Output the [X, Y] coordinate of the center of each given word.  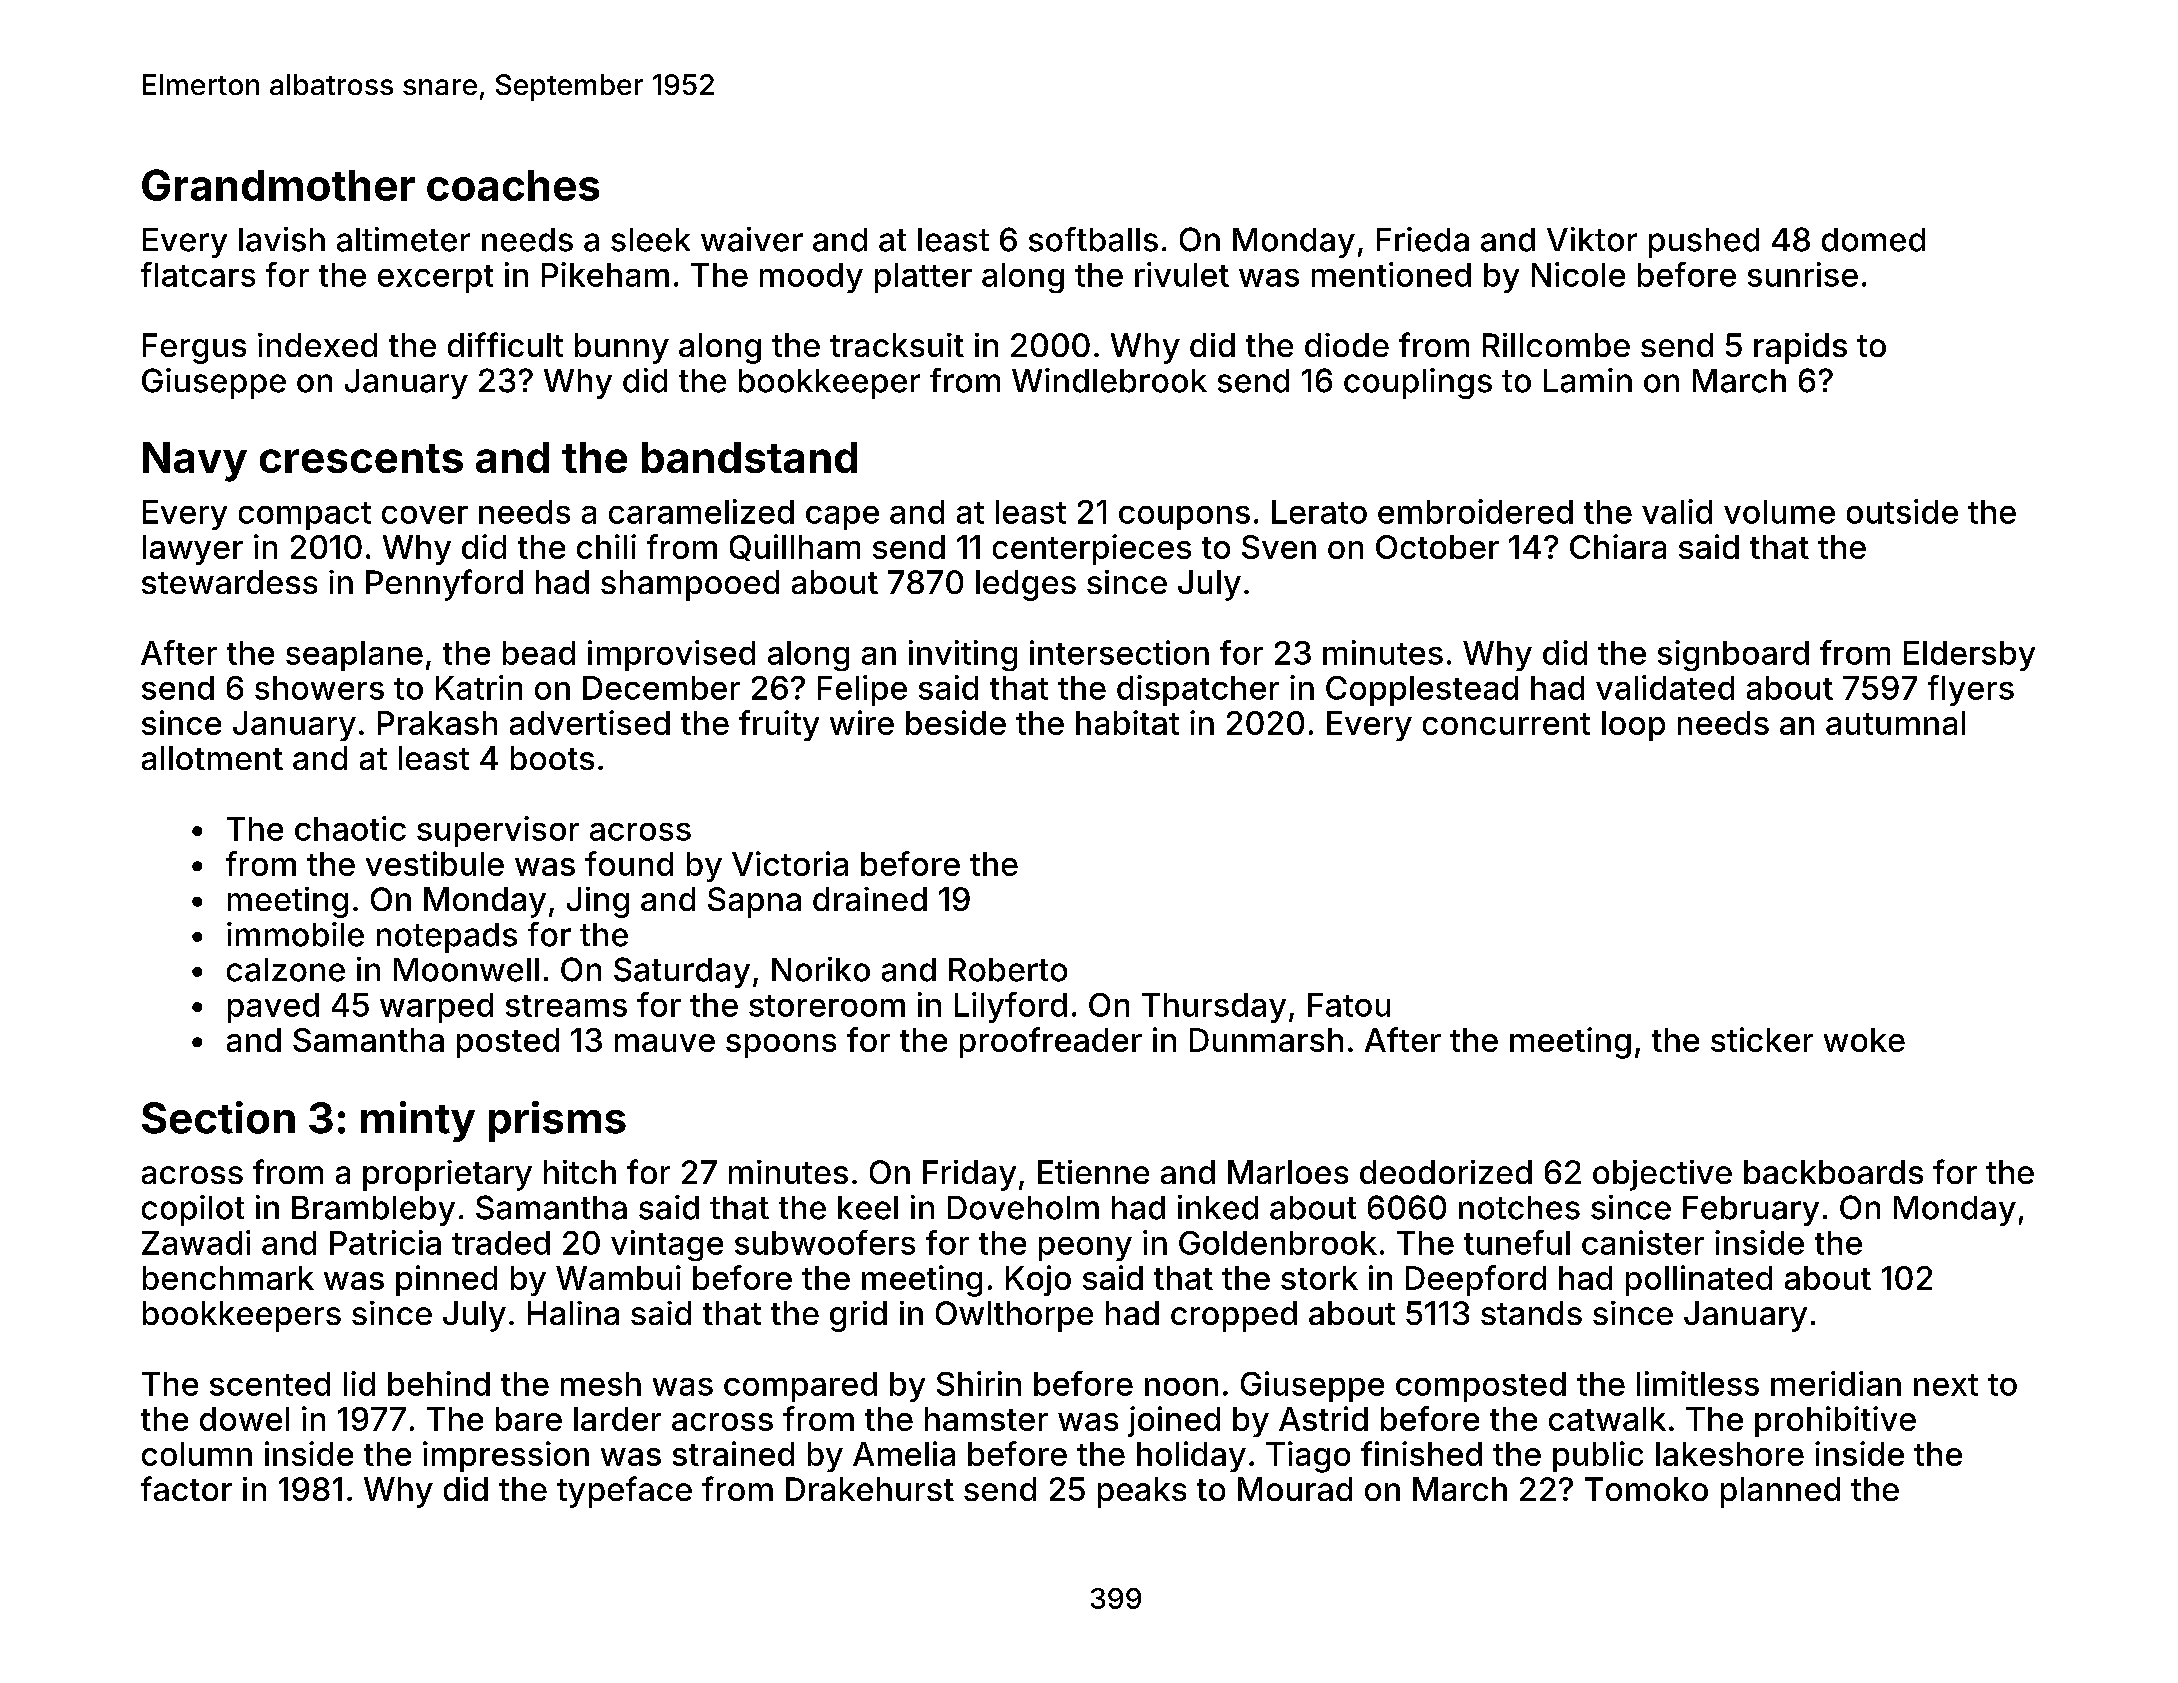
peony [1085, 1249]
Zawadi [196, 1242]
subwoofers [825, 1242]
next [1946, 1385]
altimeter [403, 239]
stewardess [229, 582]
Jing [598, 902]
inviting [963, 655]
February [1751, 1211]
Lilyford [1011, 1007]
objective [1662, 1175]
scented [270, 1384]
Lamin [1588, 380]
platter [923, 278]
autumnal [1895, 723]
